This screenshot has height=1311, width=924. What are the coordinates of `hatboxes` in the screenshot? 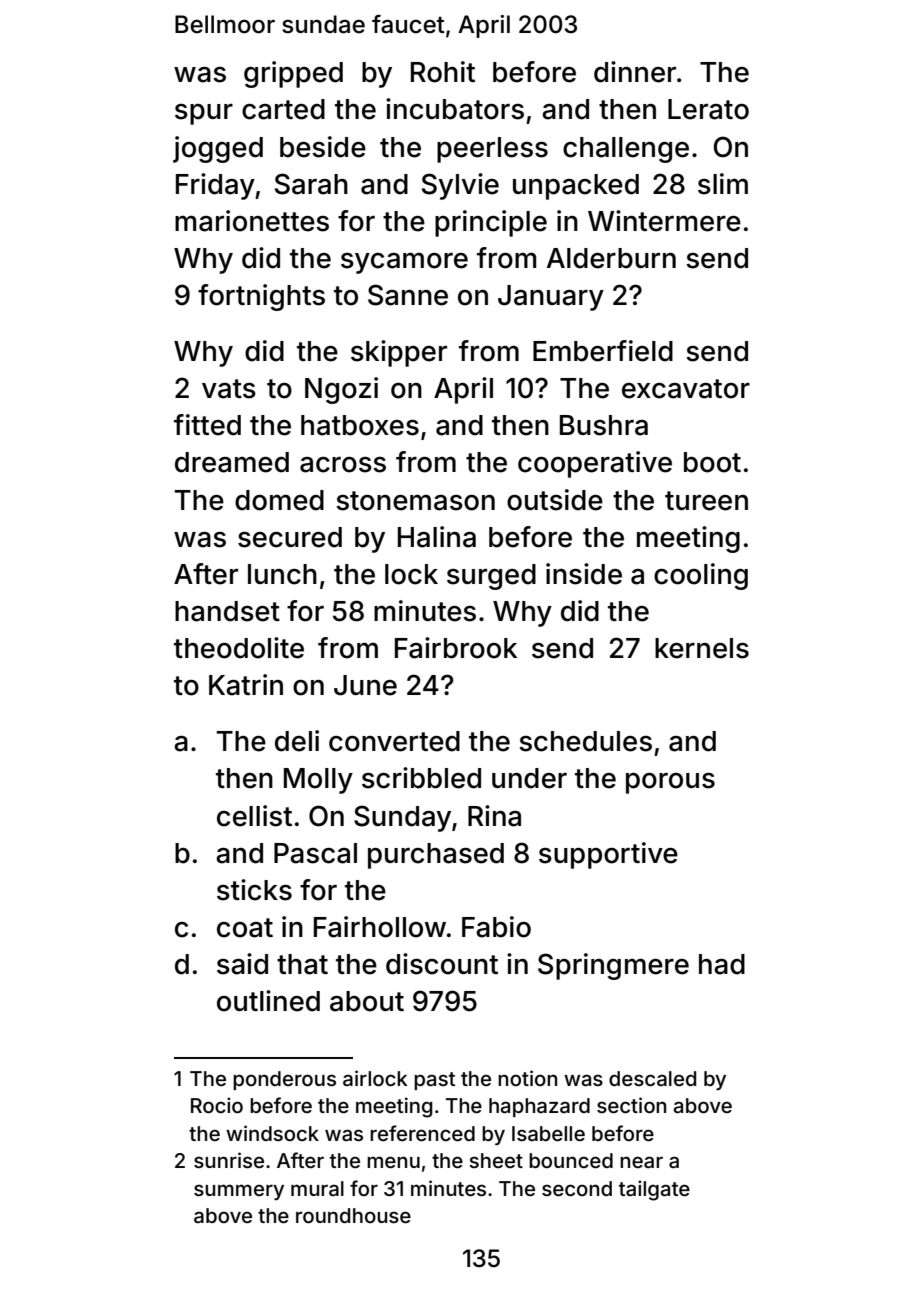 It's located at (360, 425).
